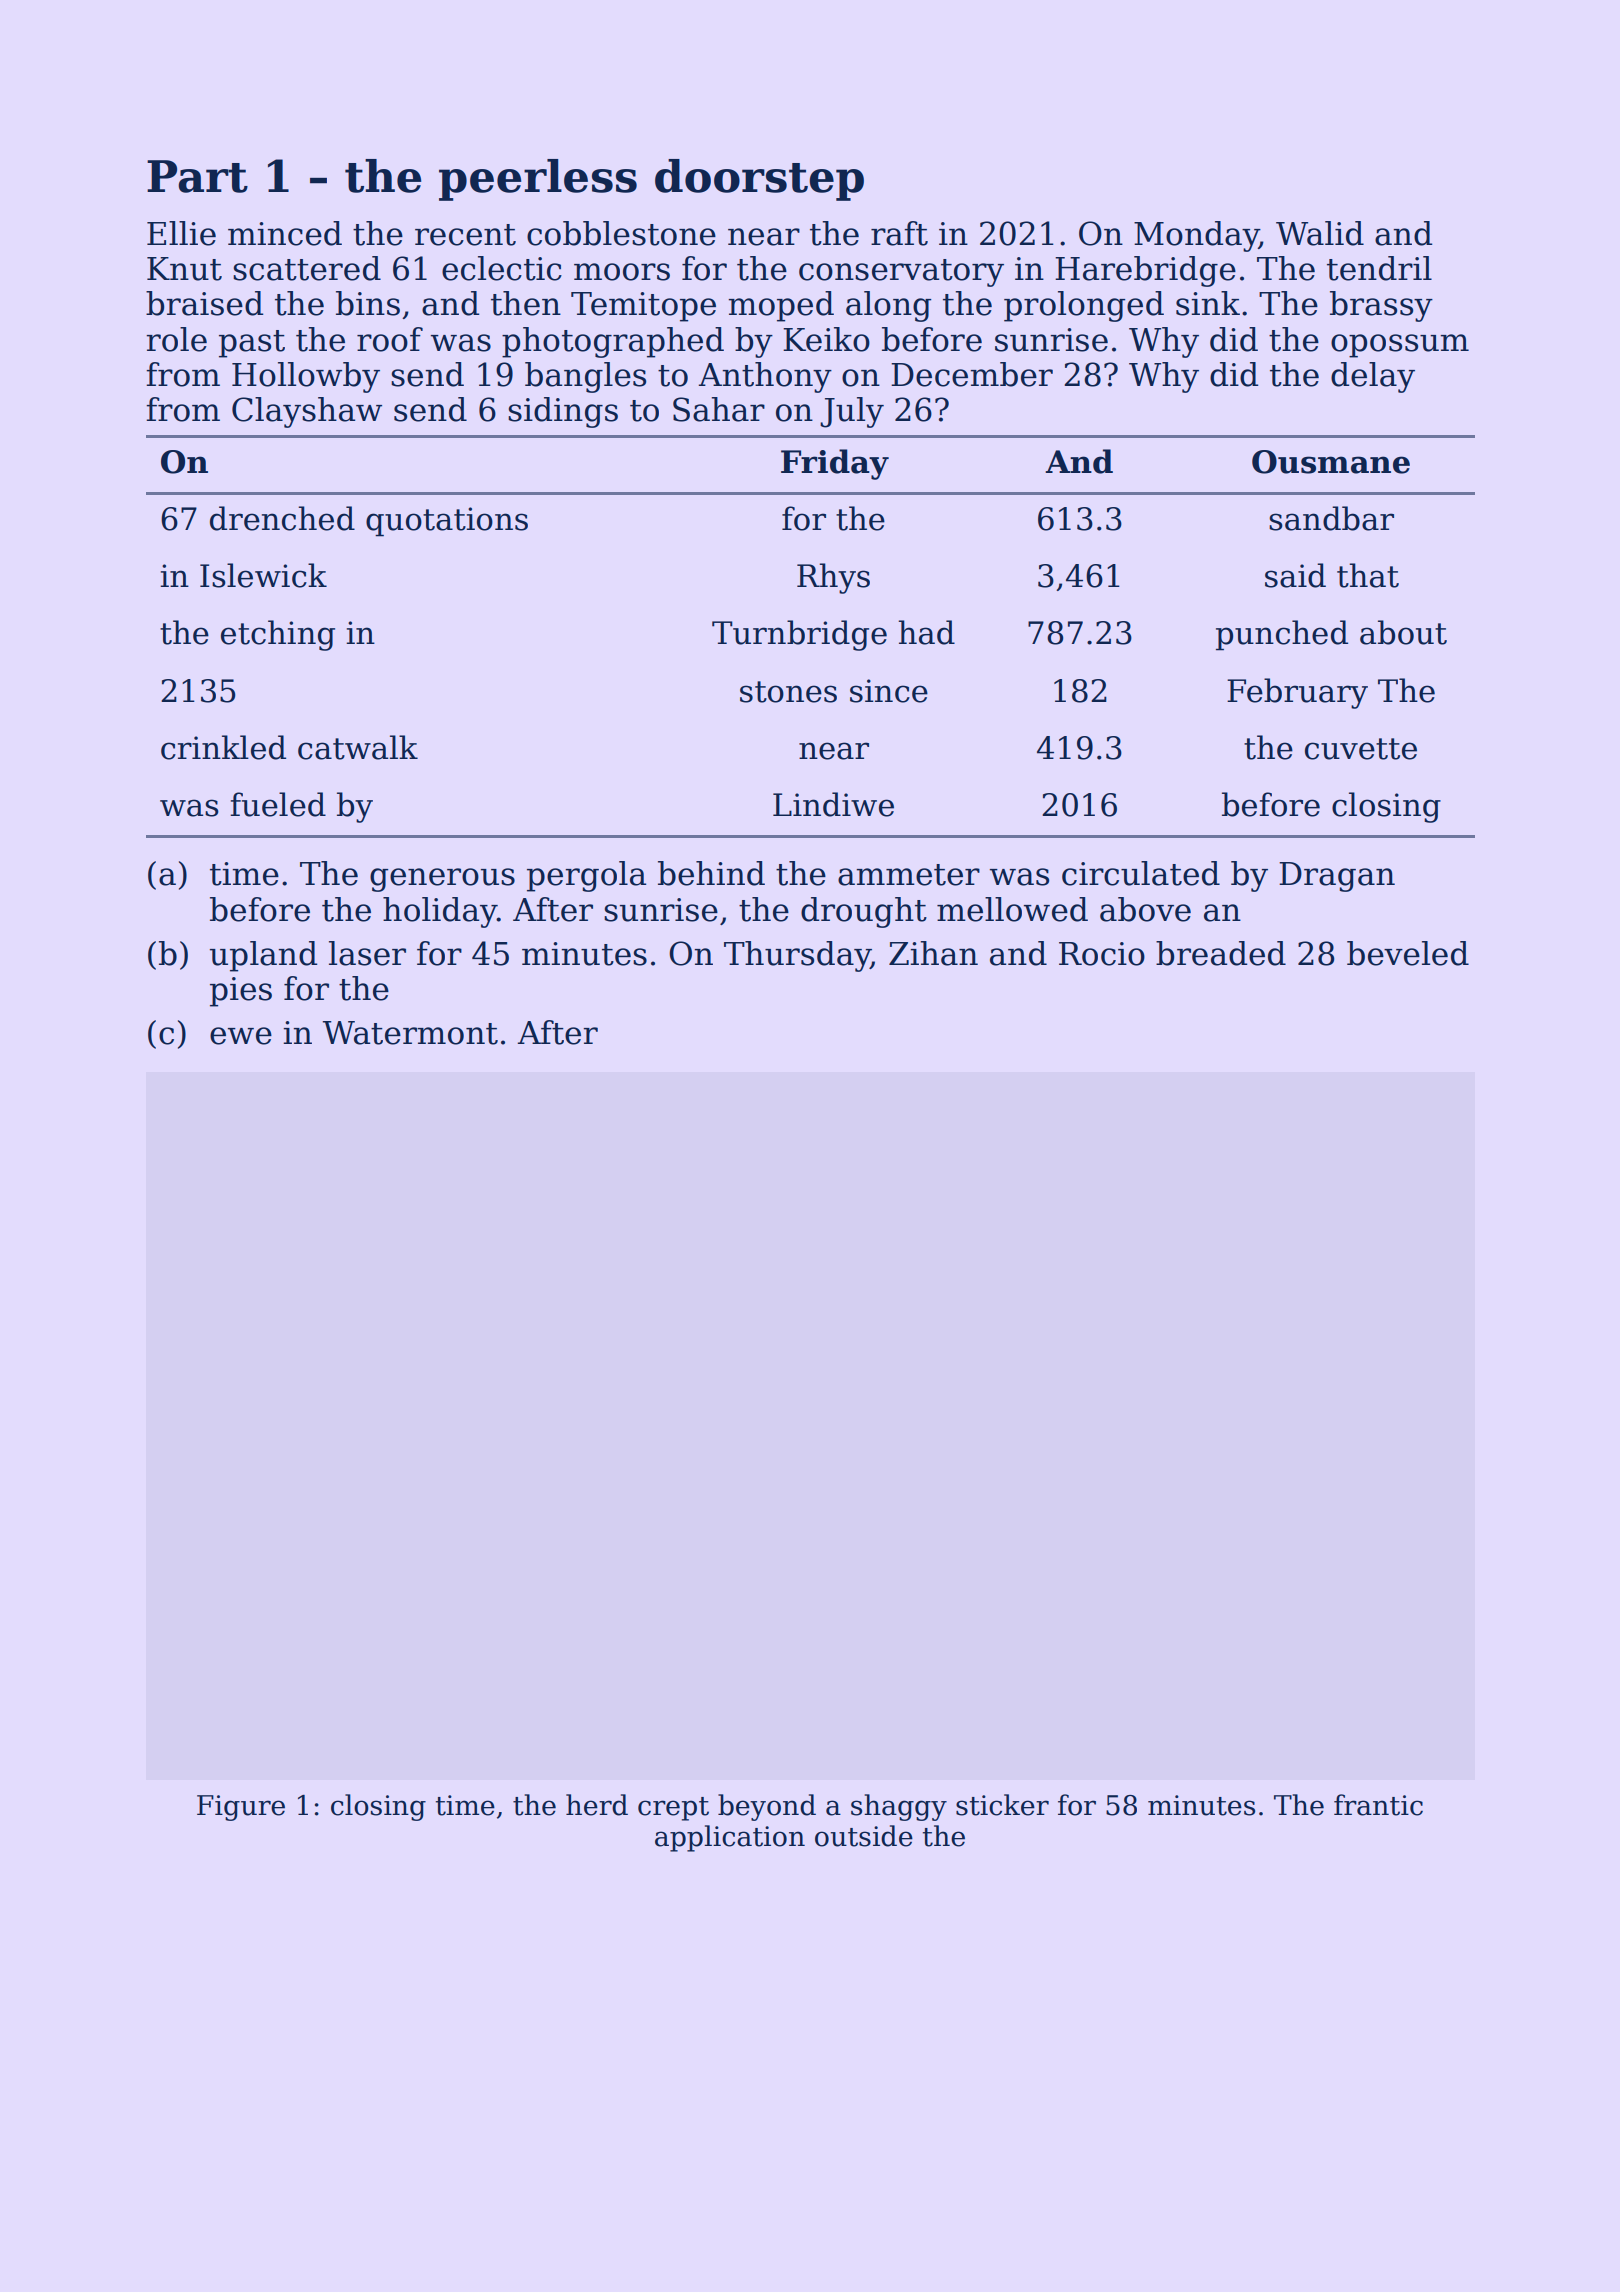 This page has height=2292, width=1620. Describe the element at coordinates (241, 1036) in the page. I see `ewe` at that location.
